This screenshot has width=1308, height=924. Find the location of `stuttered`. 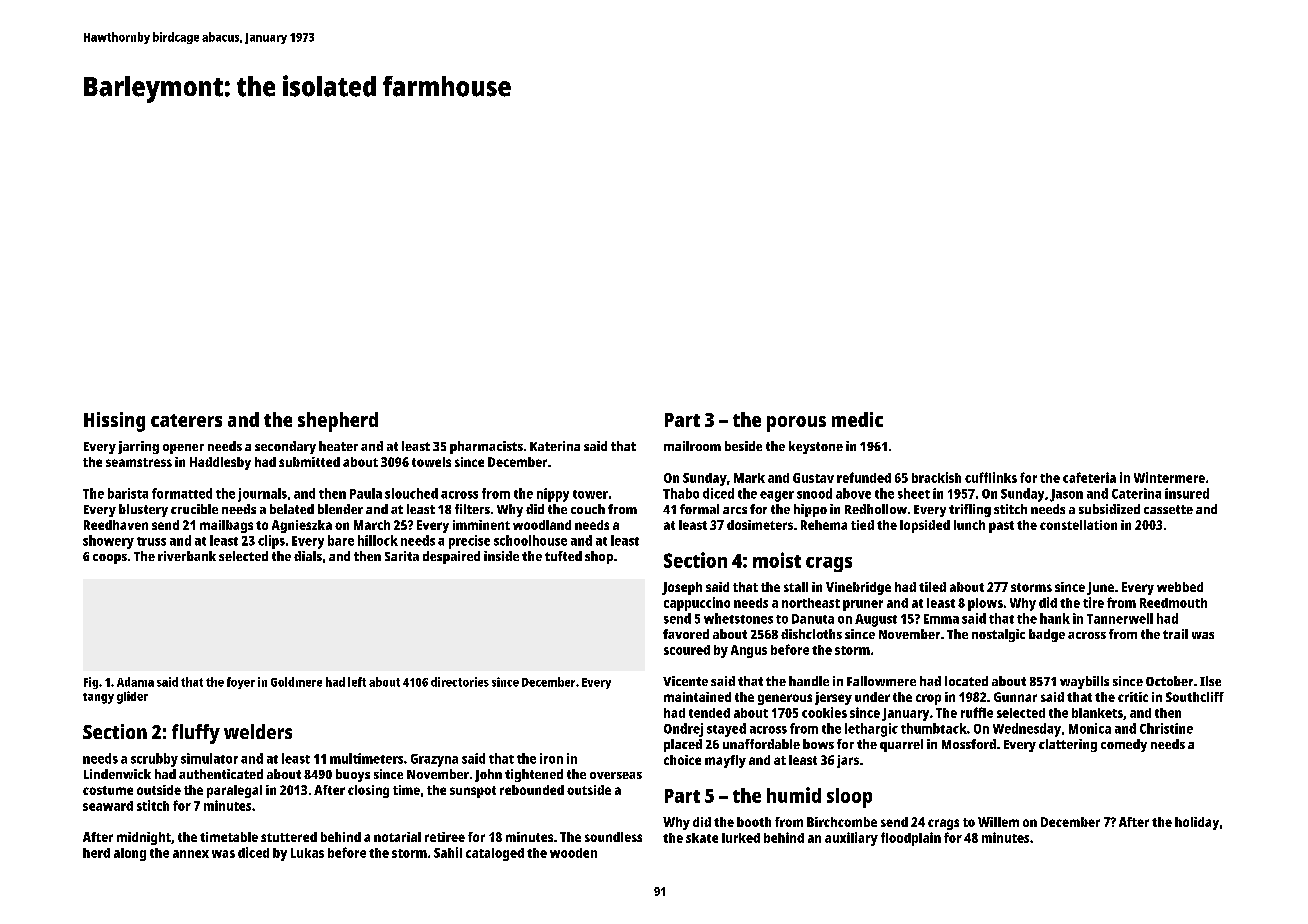

stuttered is located at coordinates (289, 837).
